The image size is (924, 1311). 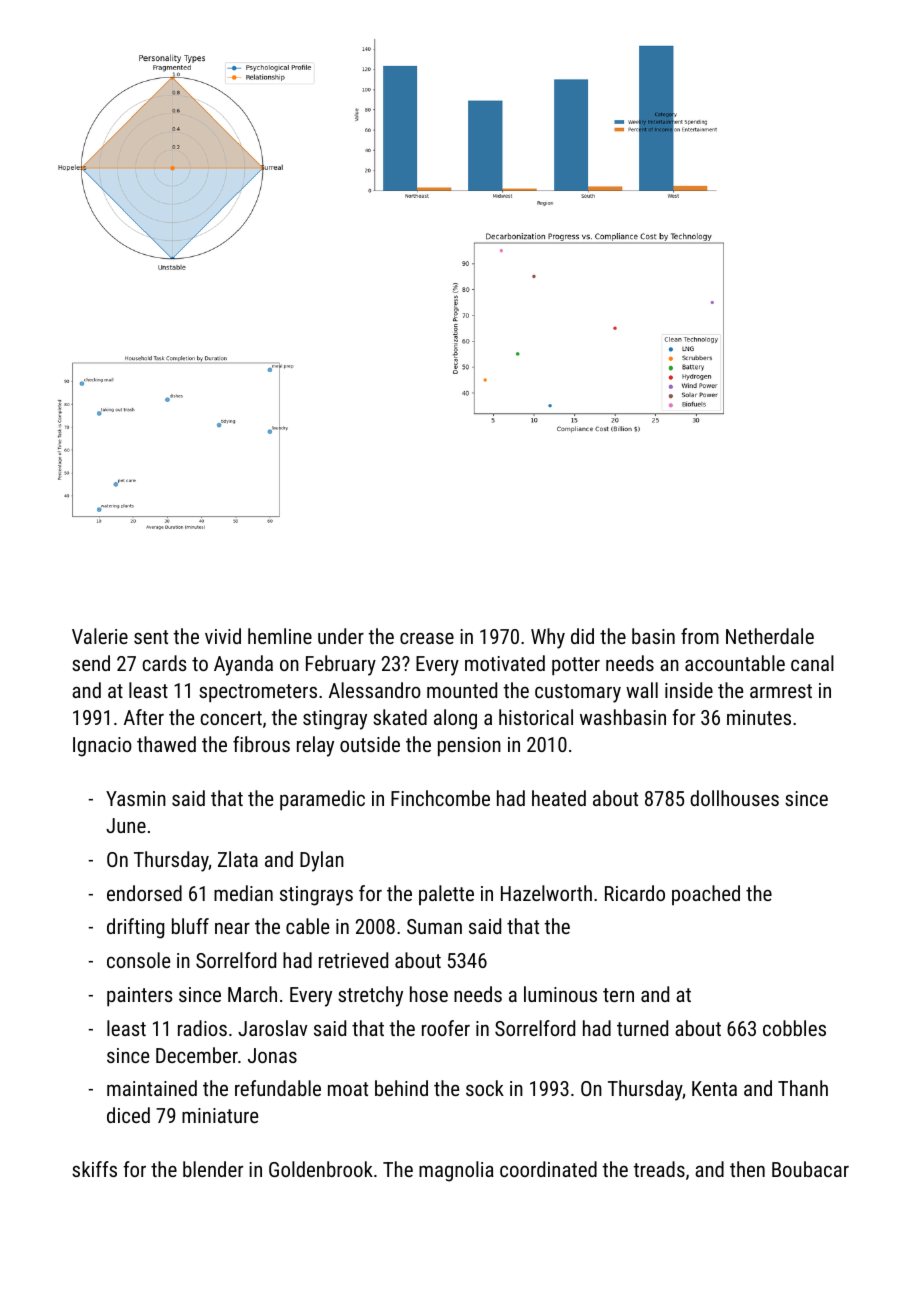 What do you see at coordinates (164, 663) in the page?
I see `cards` at bounding box center [164, 663].
